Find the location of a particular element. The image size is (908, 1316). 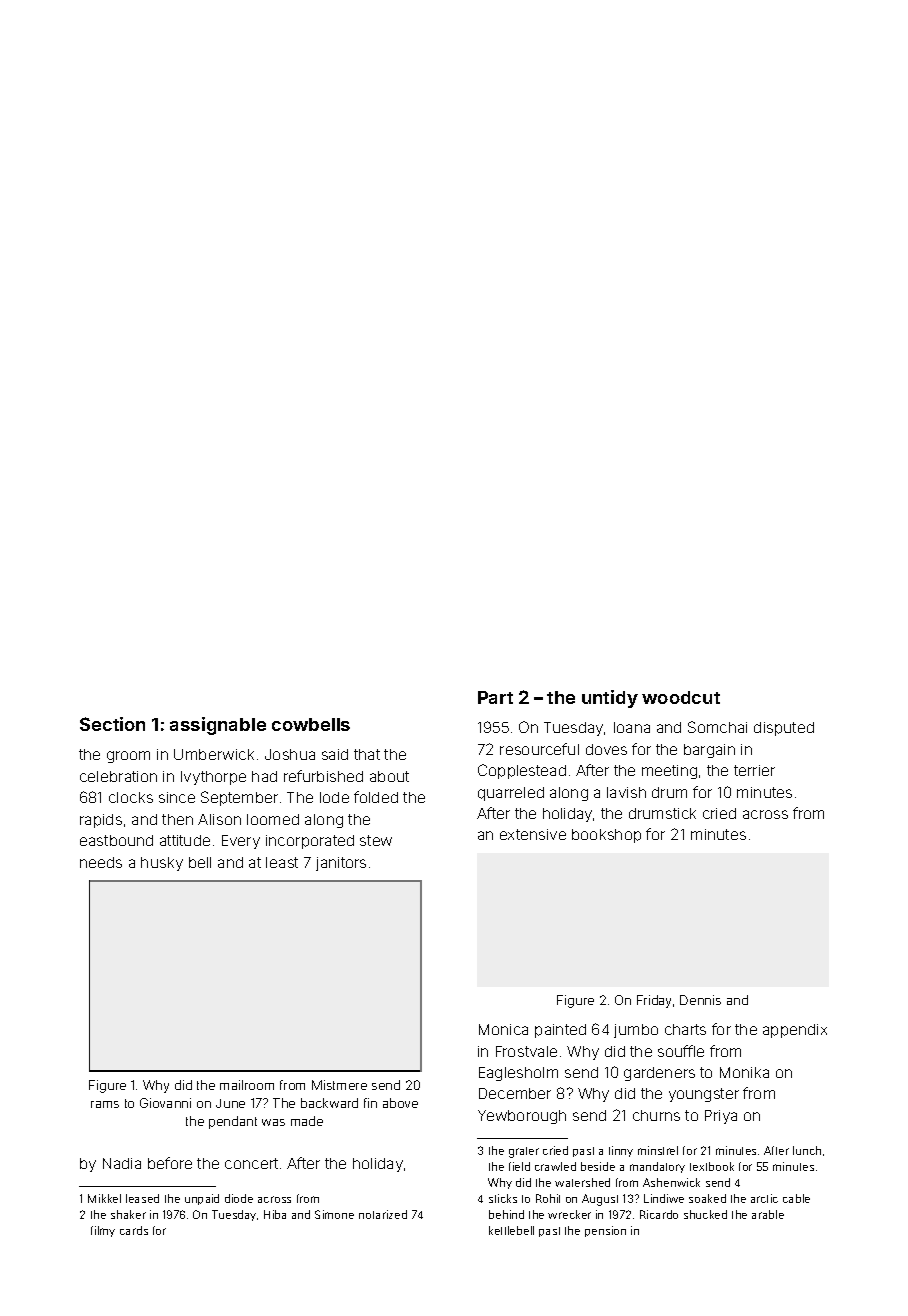

meeting is located at coordinates (669, 772).
